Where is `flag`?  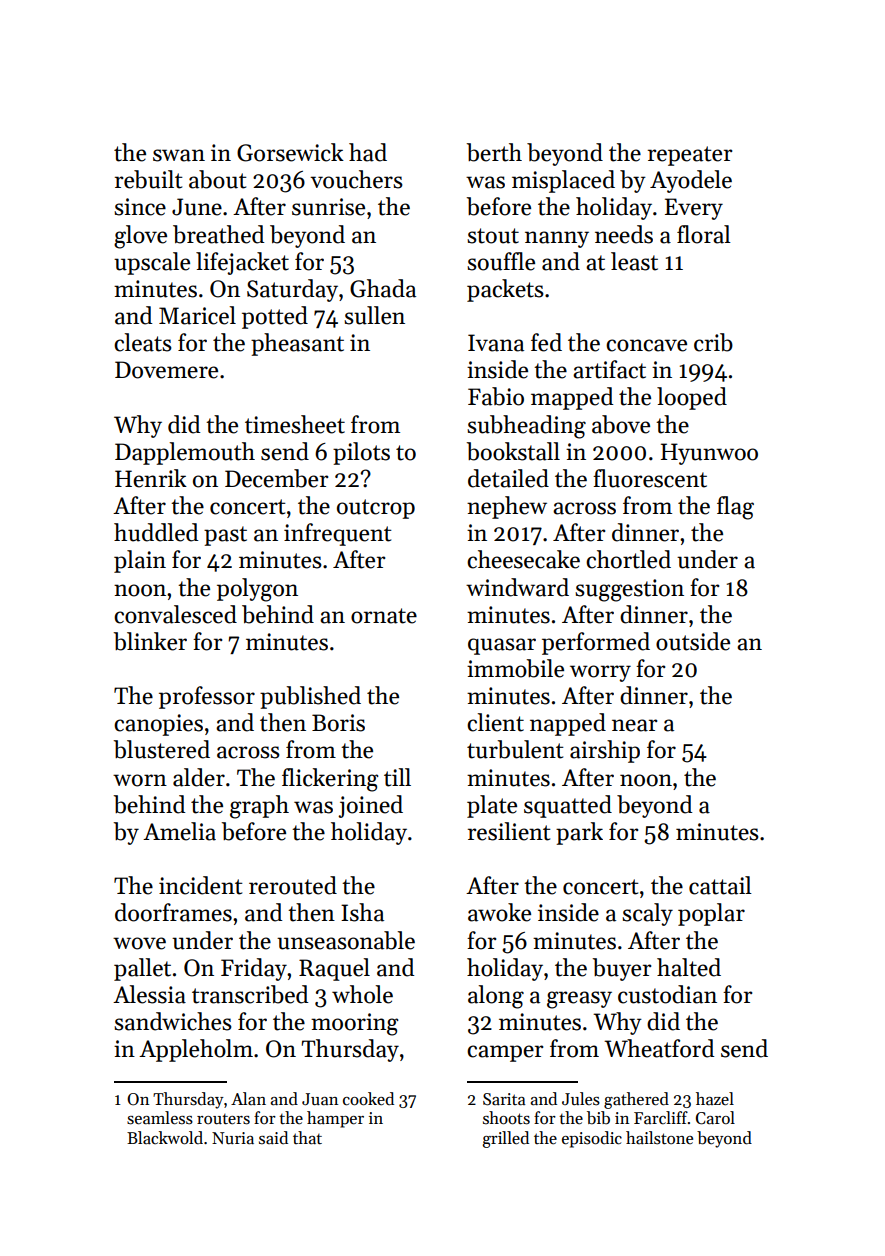
flag is located at coordinates (735, 508).
